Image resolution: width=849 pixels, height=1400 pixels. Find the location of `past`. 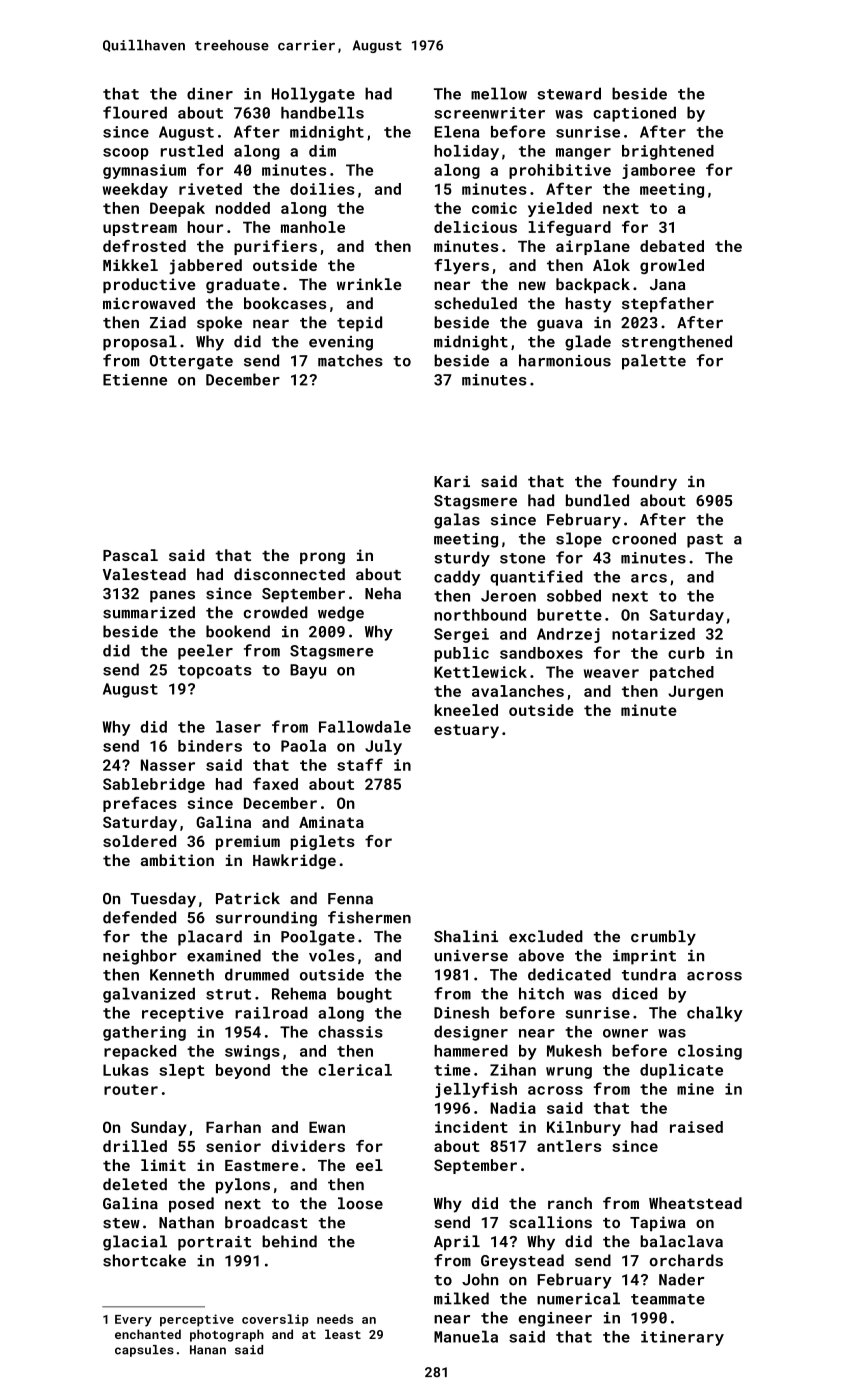

past is located at coordinates (705, 541).
